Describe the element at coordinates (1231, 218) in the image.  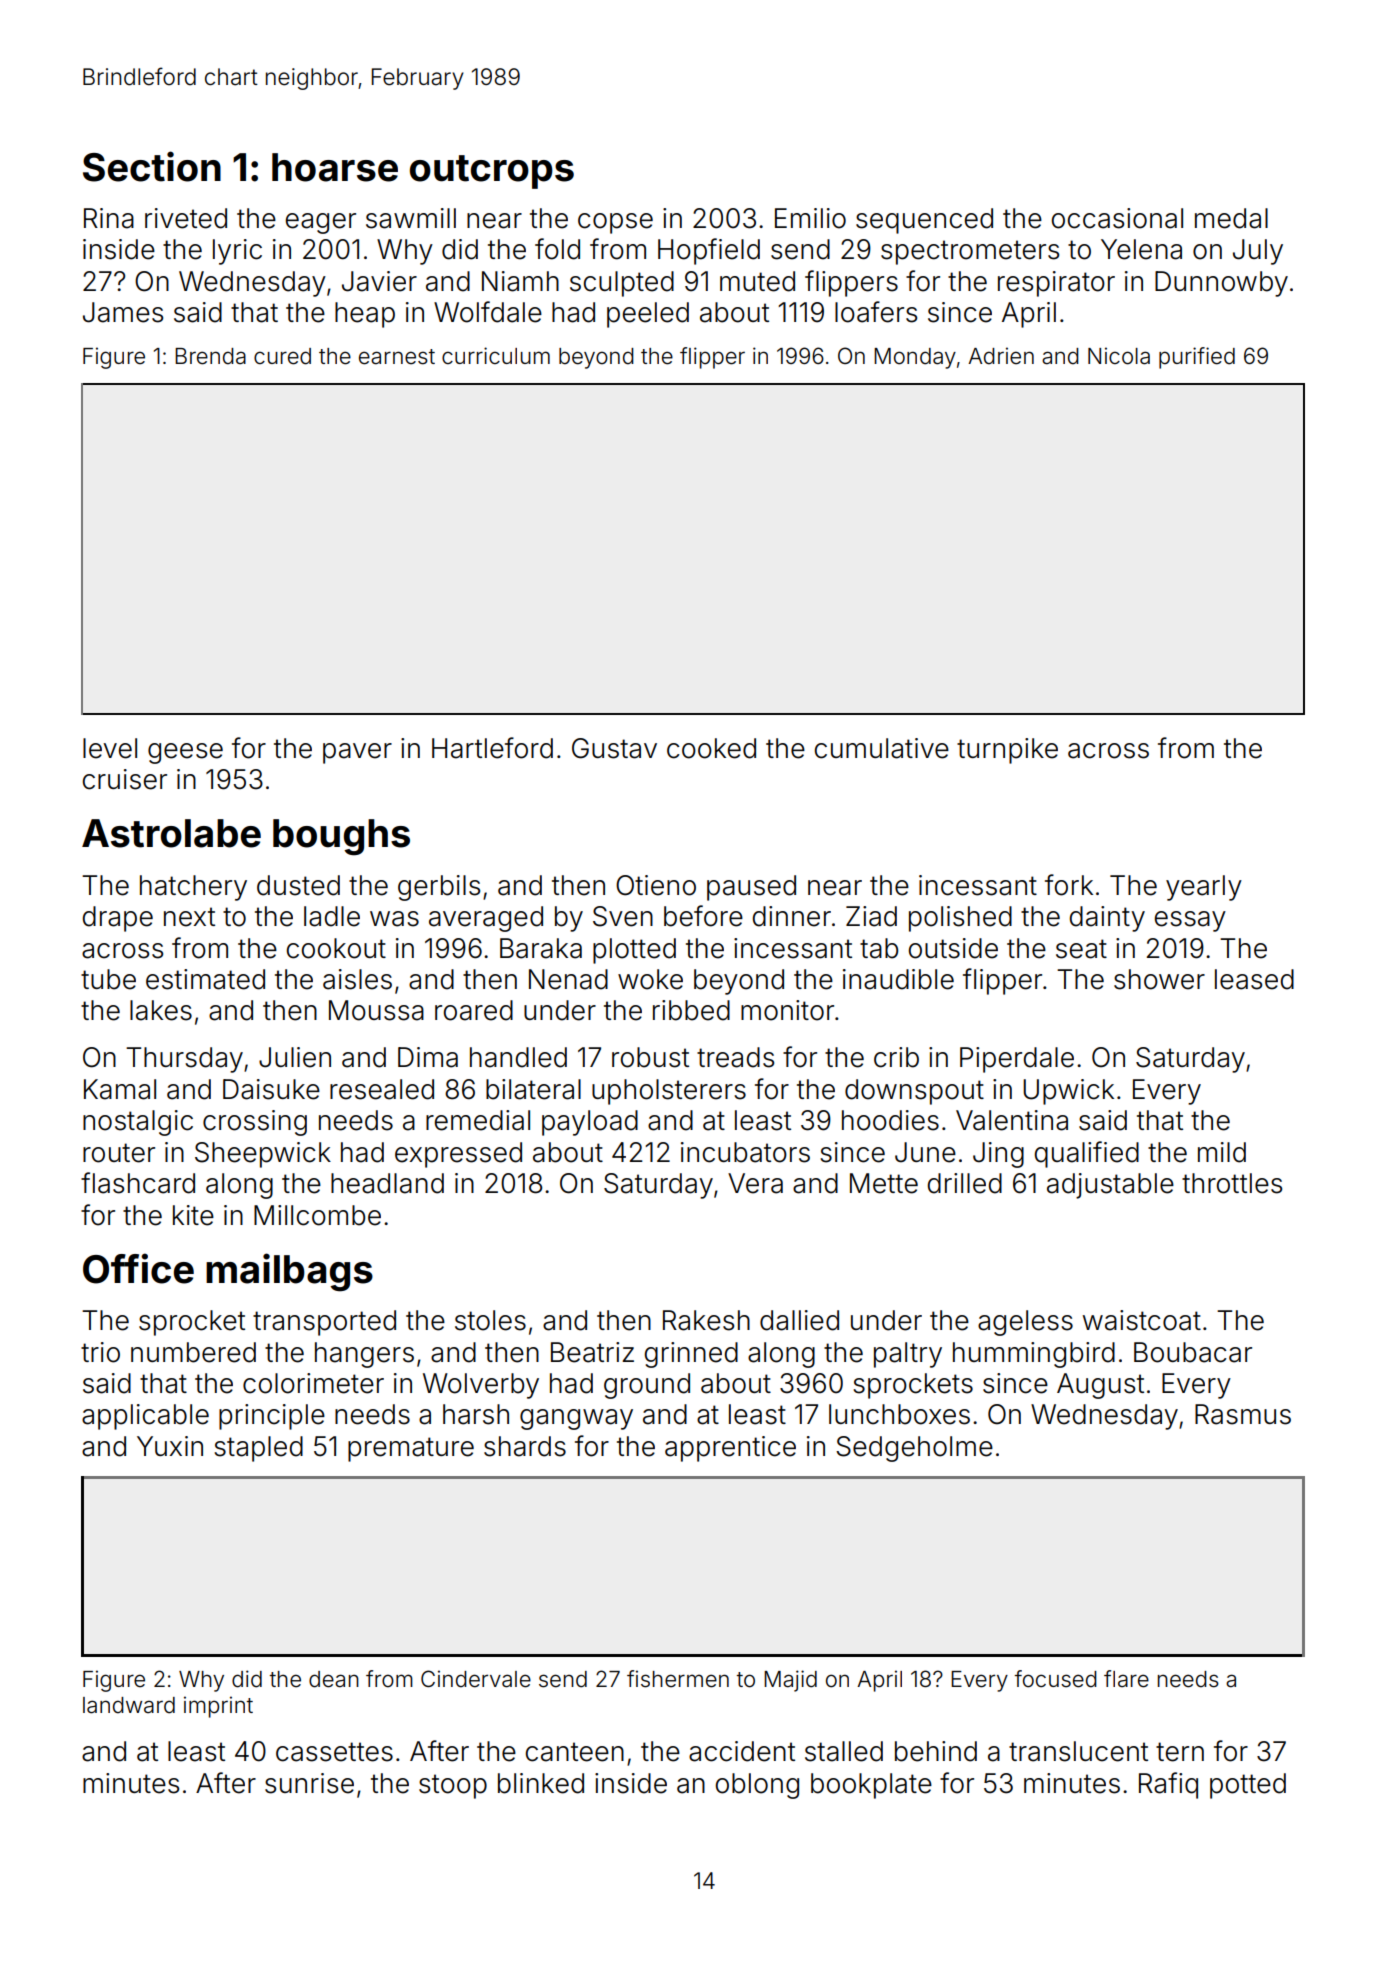
I see `medal` at that location.
